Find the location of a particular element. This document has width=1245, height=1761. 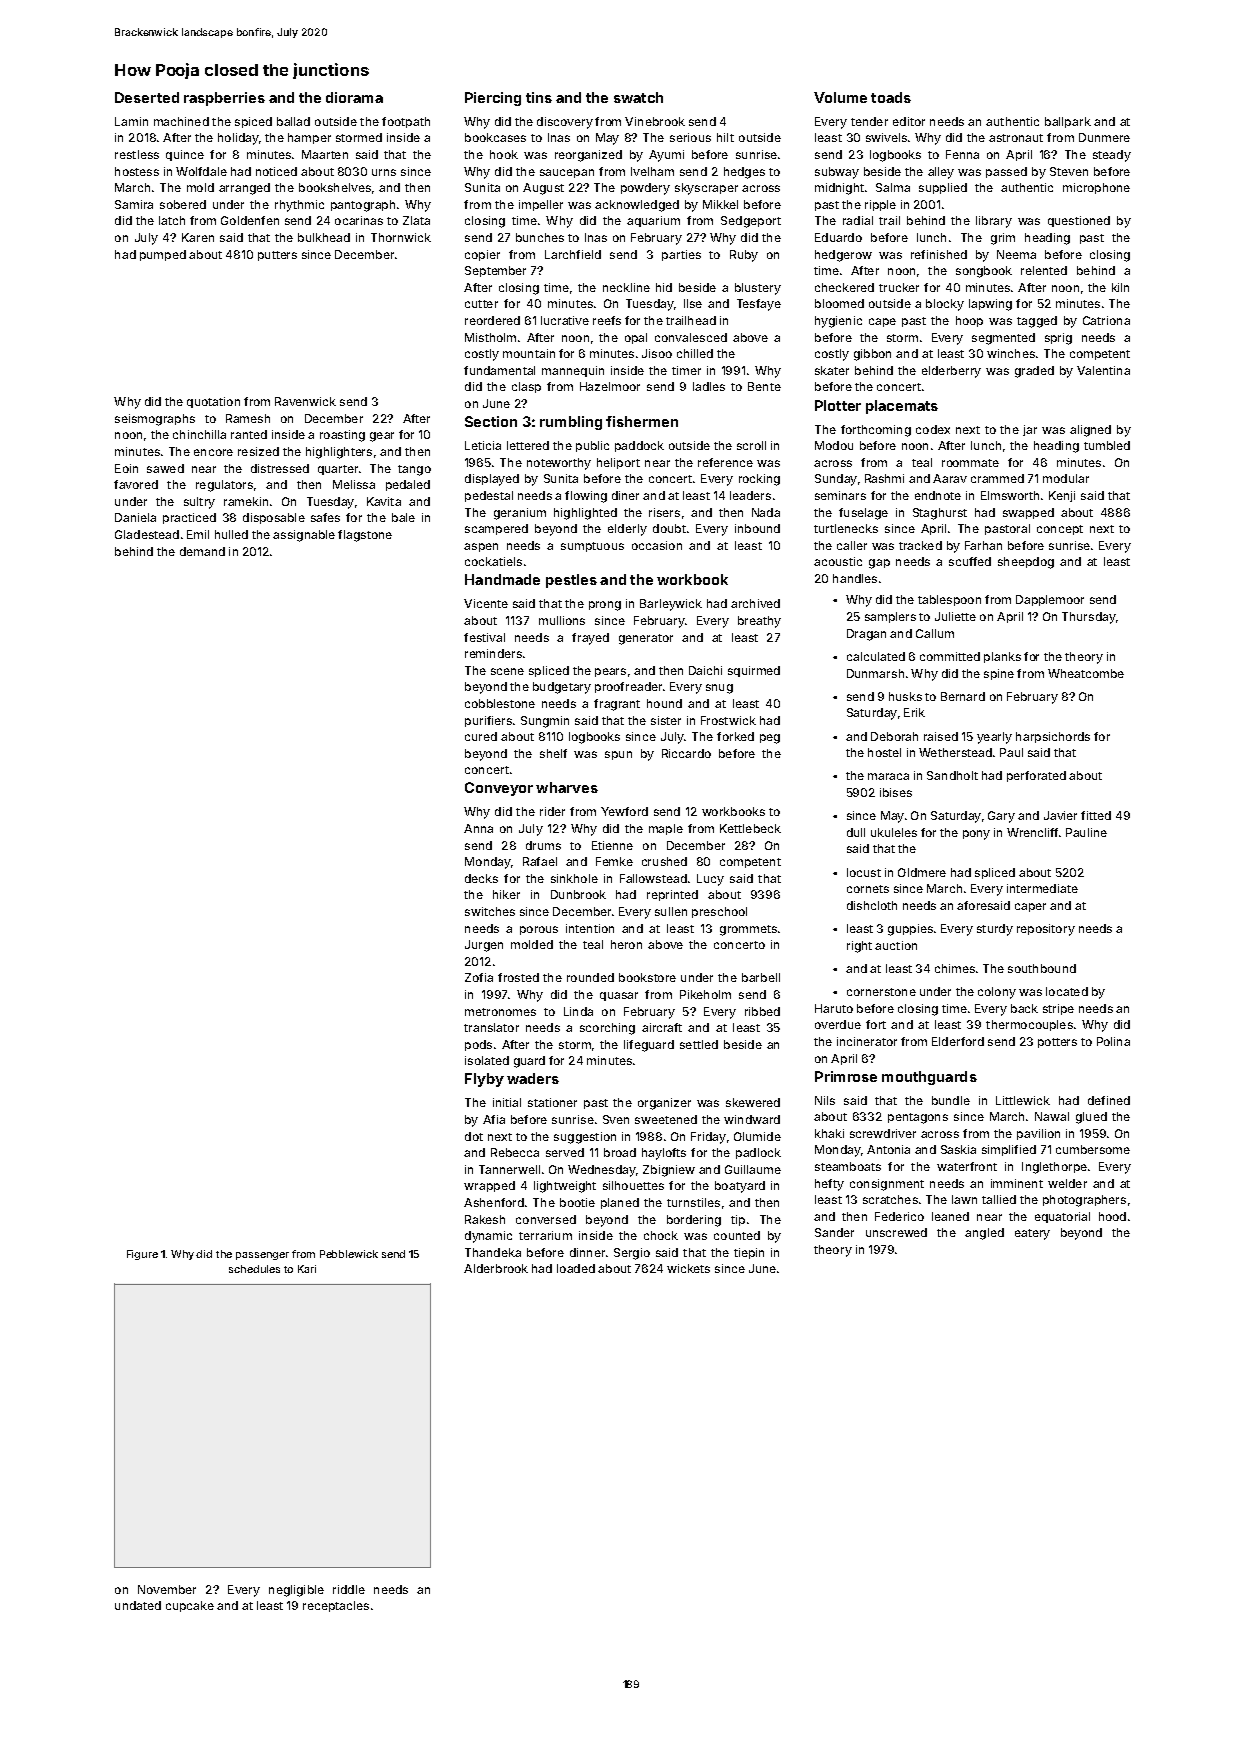

isolated is located at coordinates (487, 1060).
